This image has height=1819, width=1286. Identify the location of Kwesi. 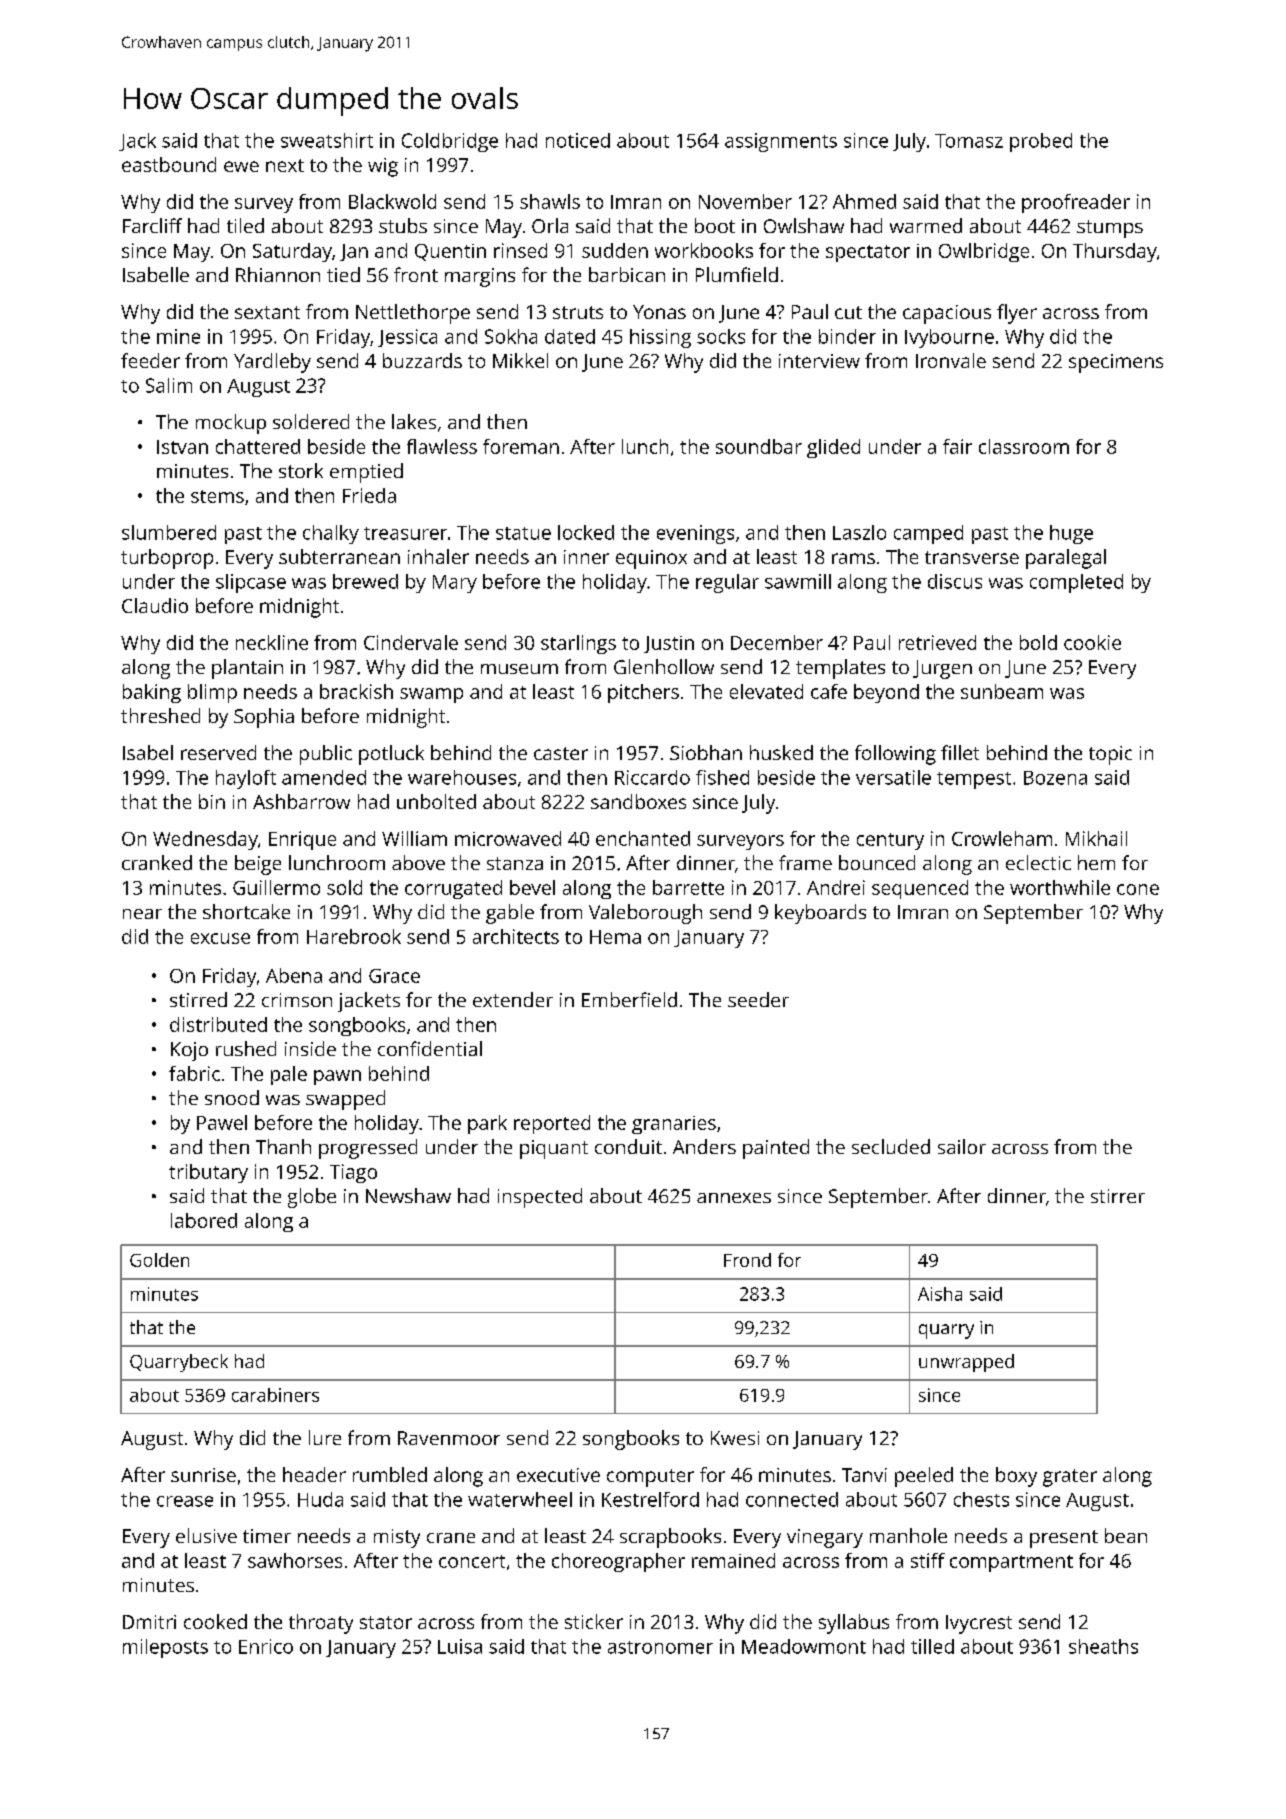
(735, 1438).
